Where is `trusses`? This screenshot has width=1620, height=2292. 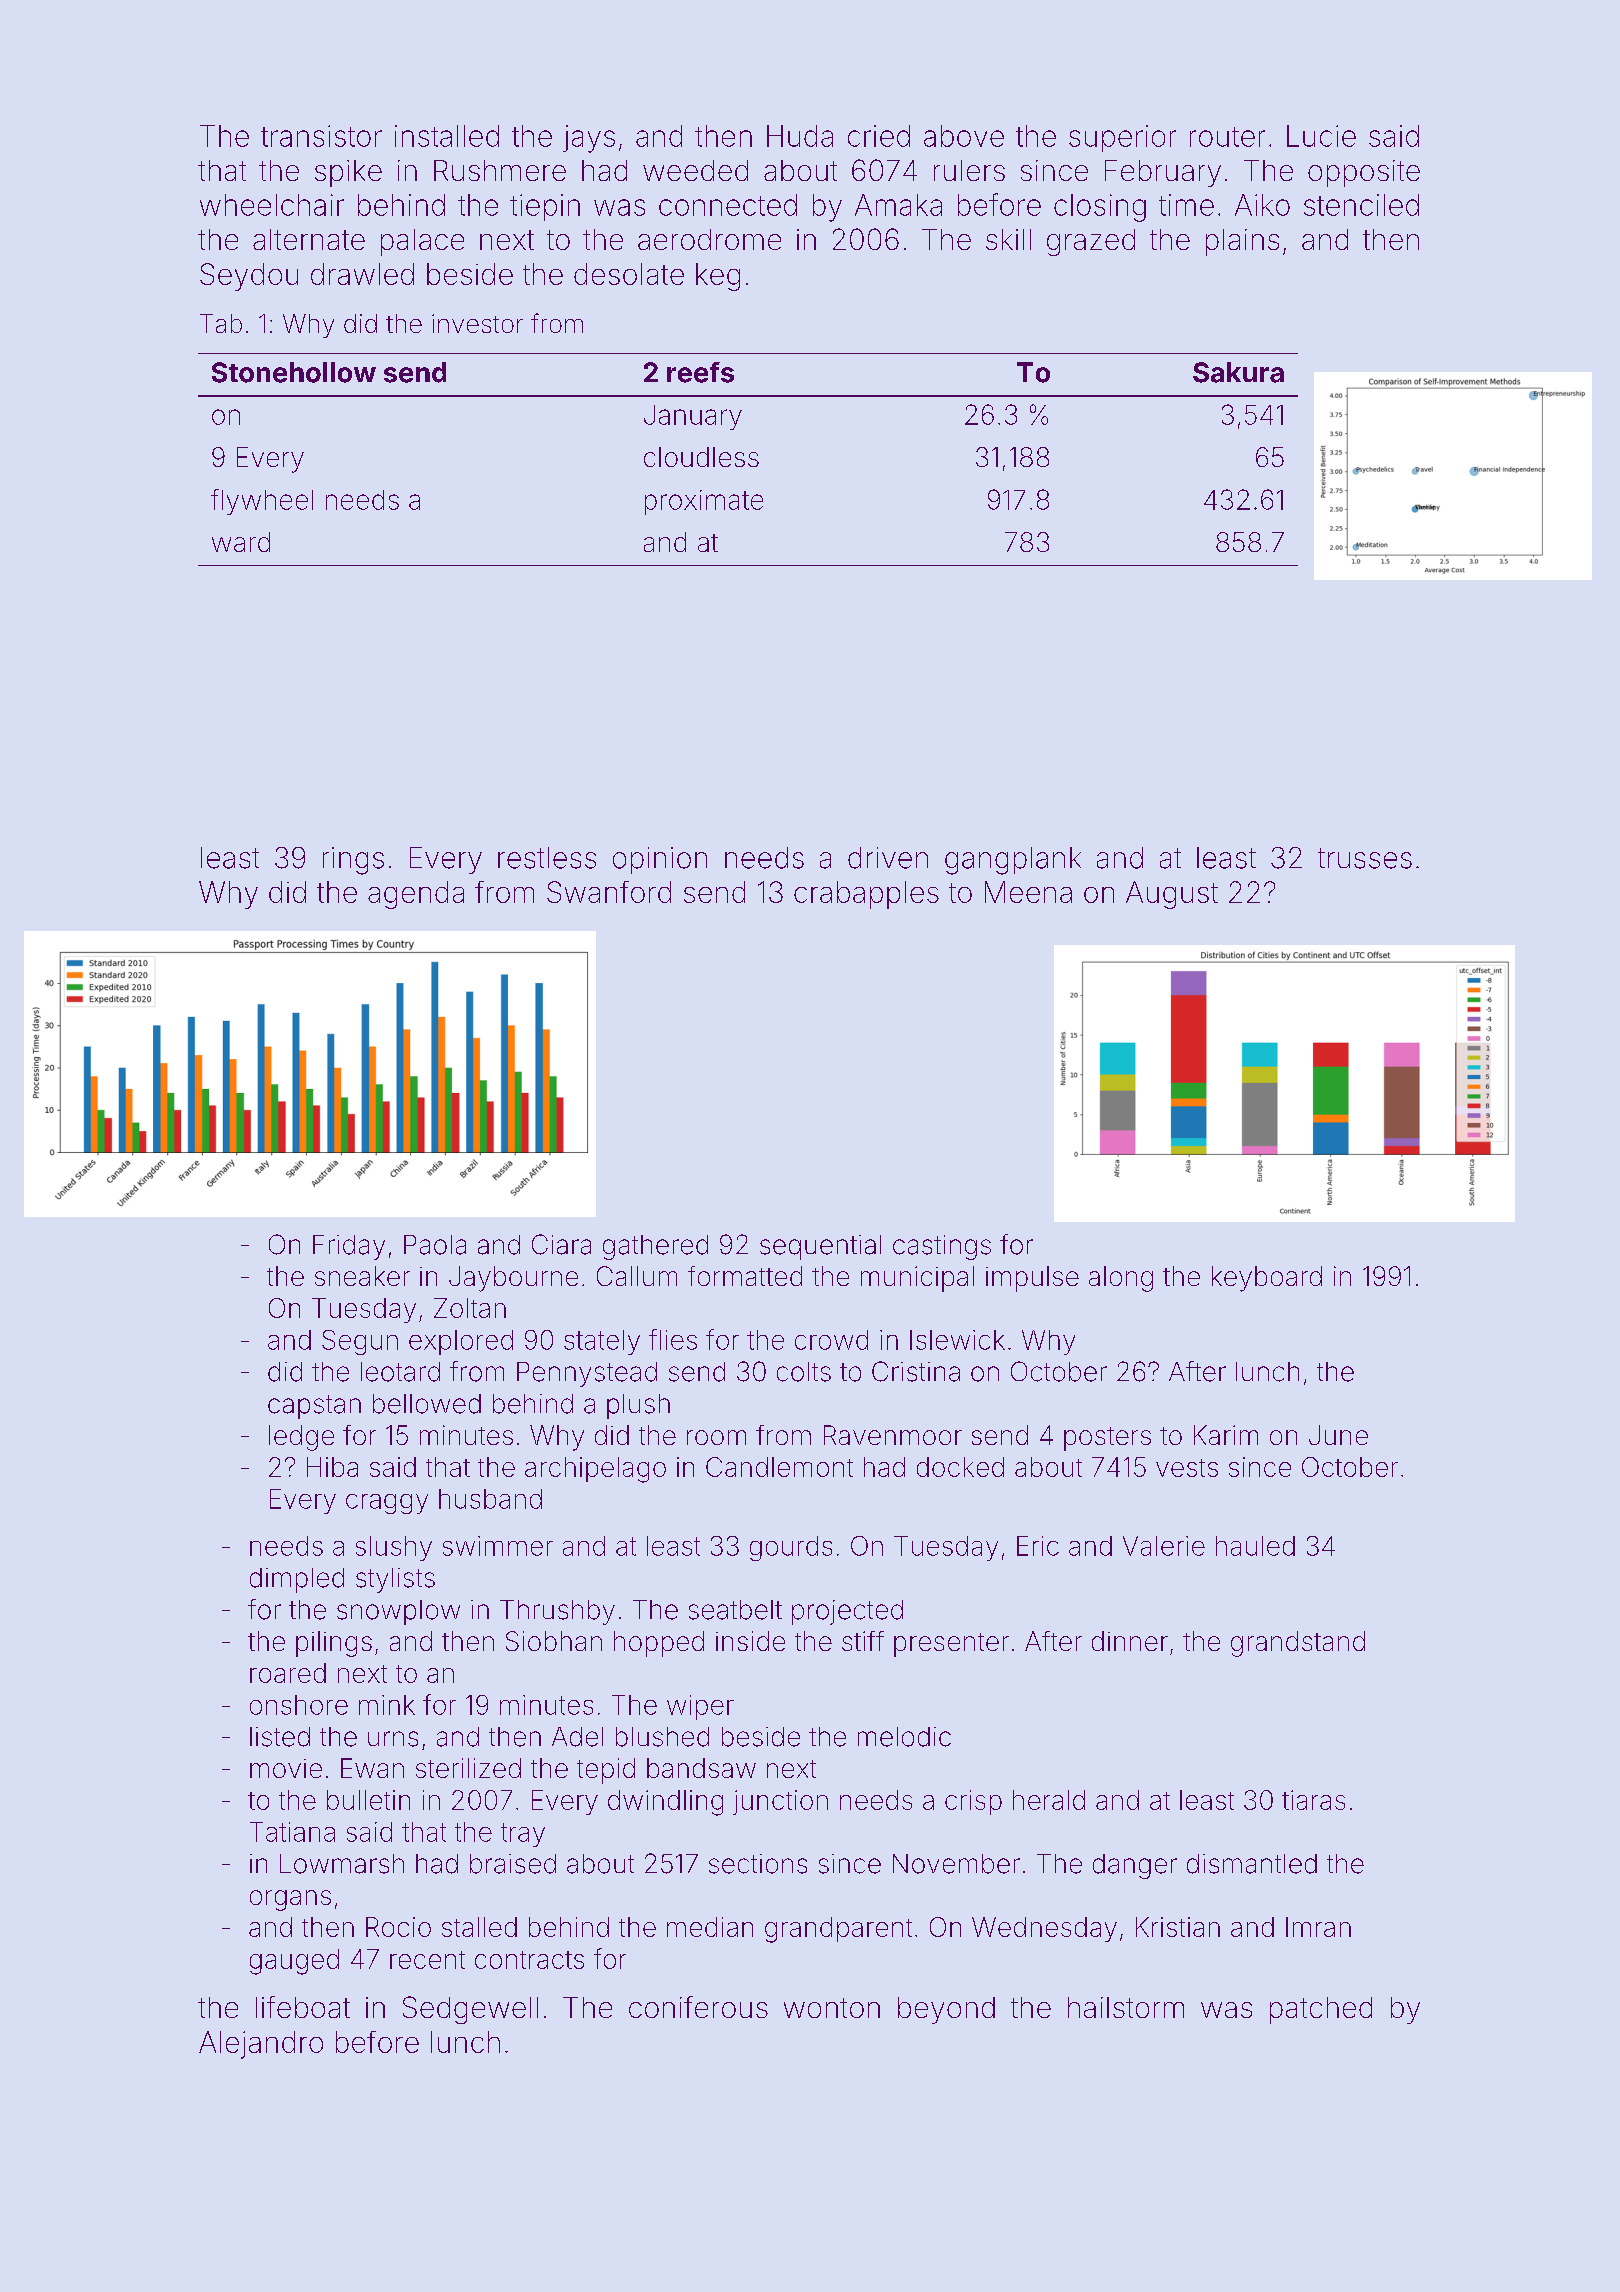
trusses is located at coordinates (1365, 858).
